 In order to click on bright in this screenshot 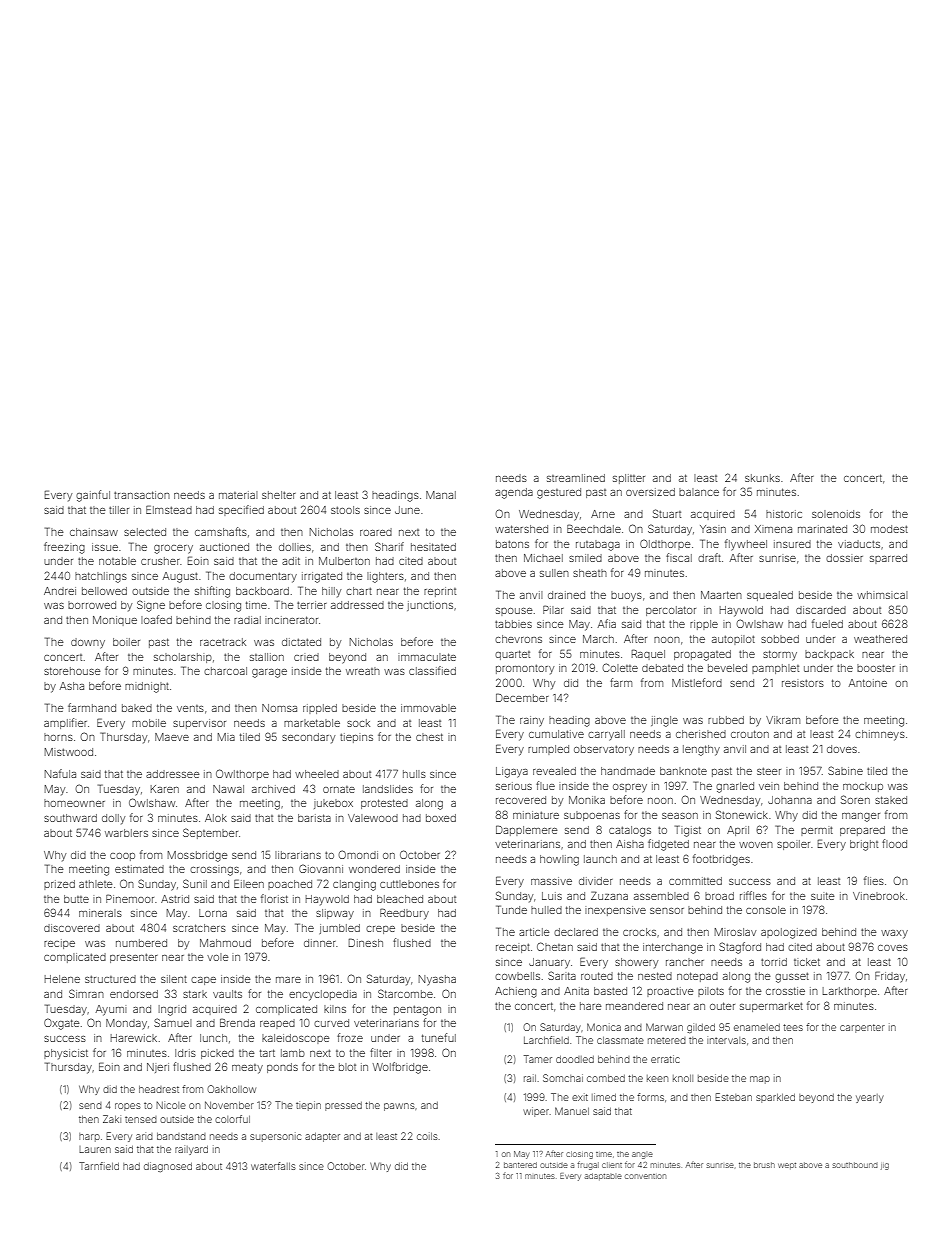, I will do `click(864, 845)`.
